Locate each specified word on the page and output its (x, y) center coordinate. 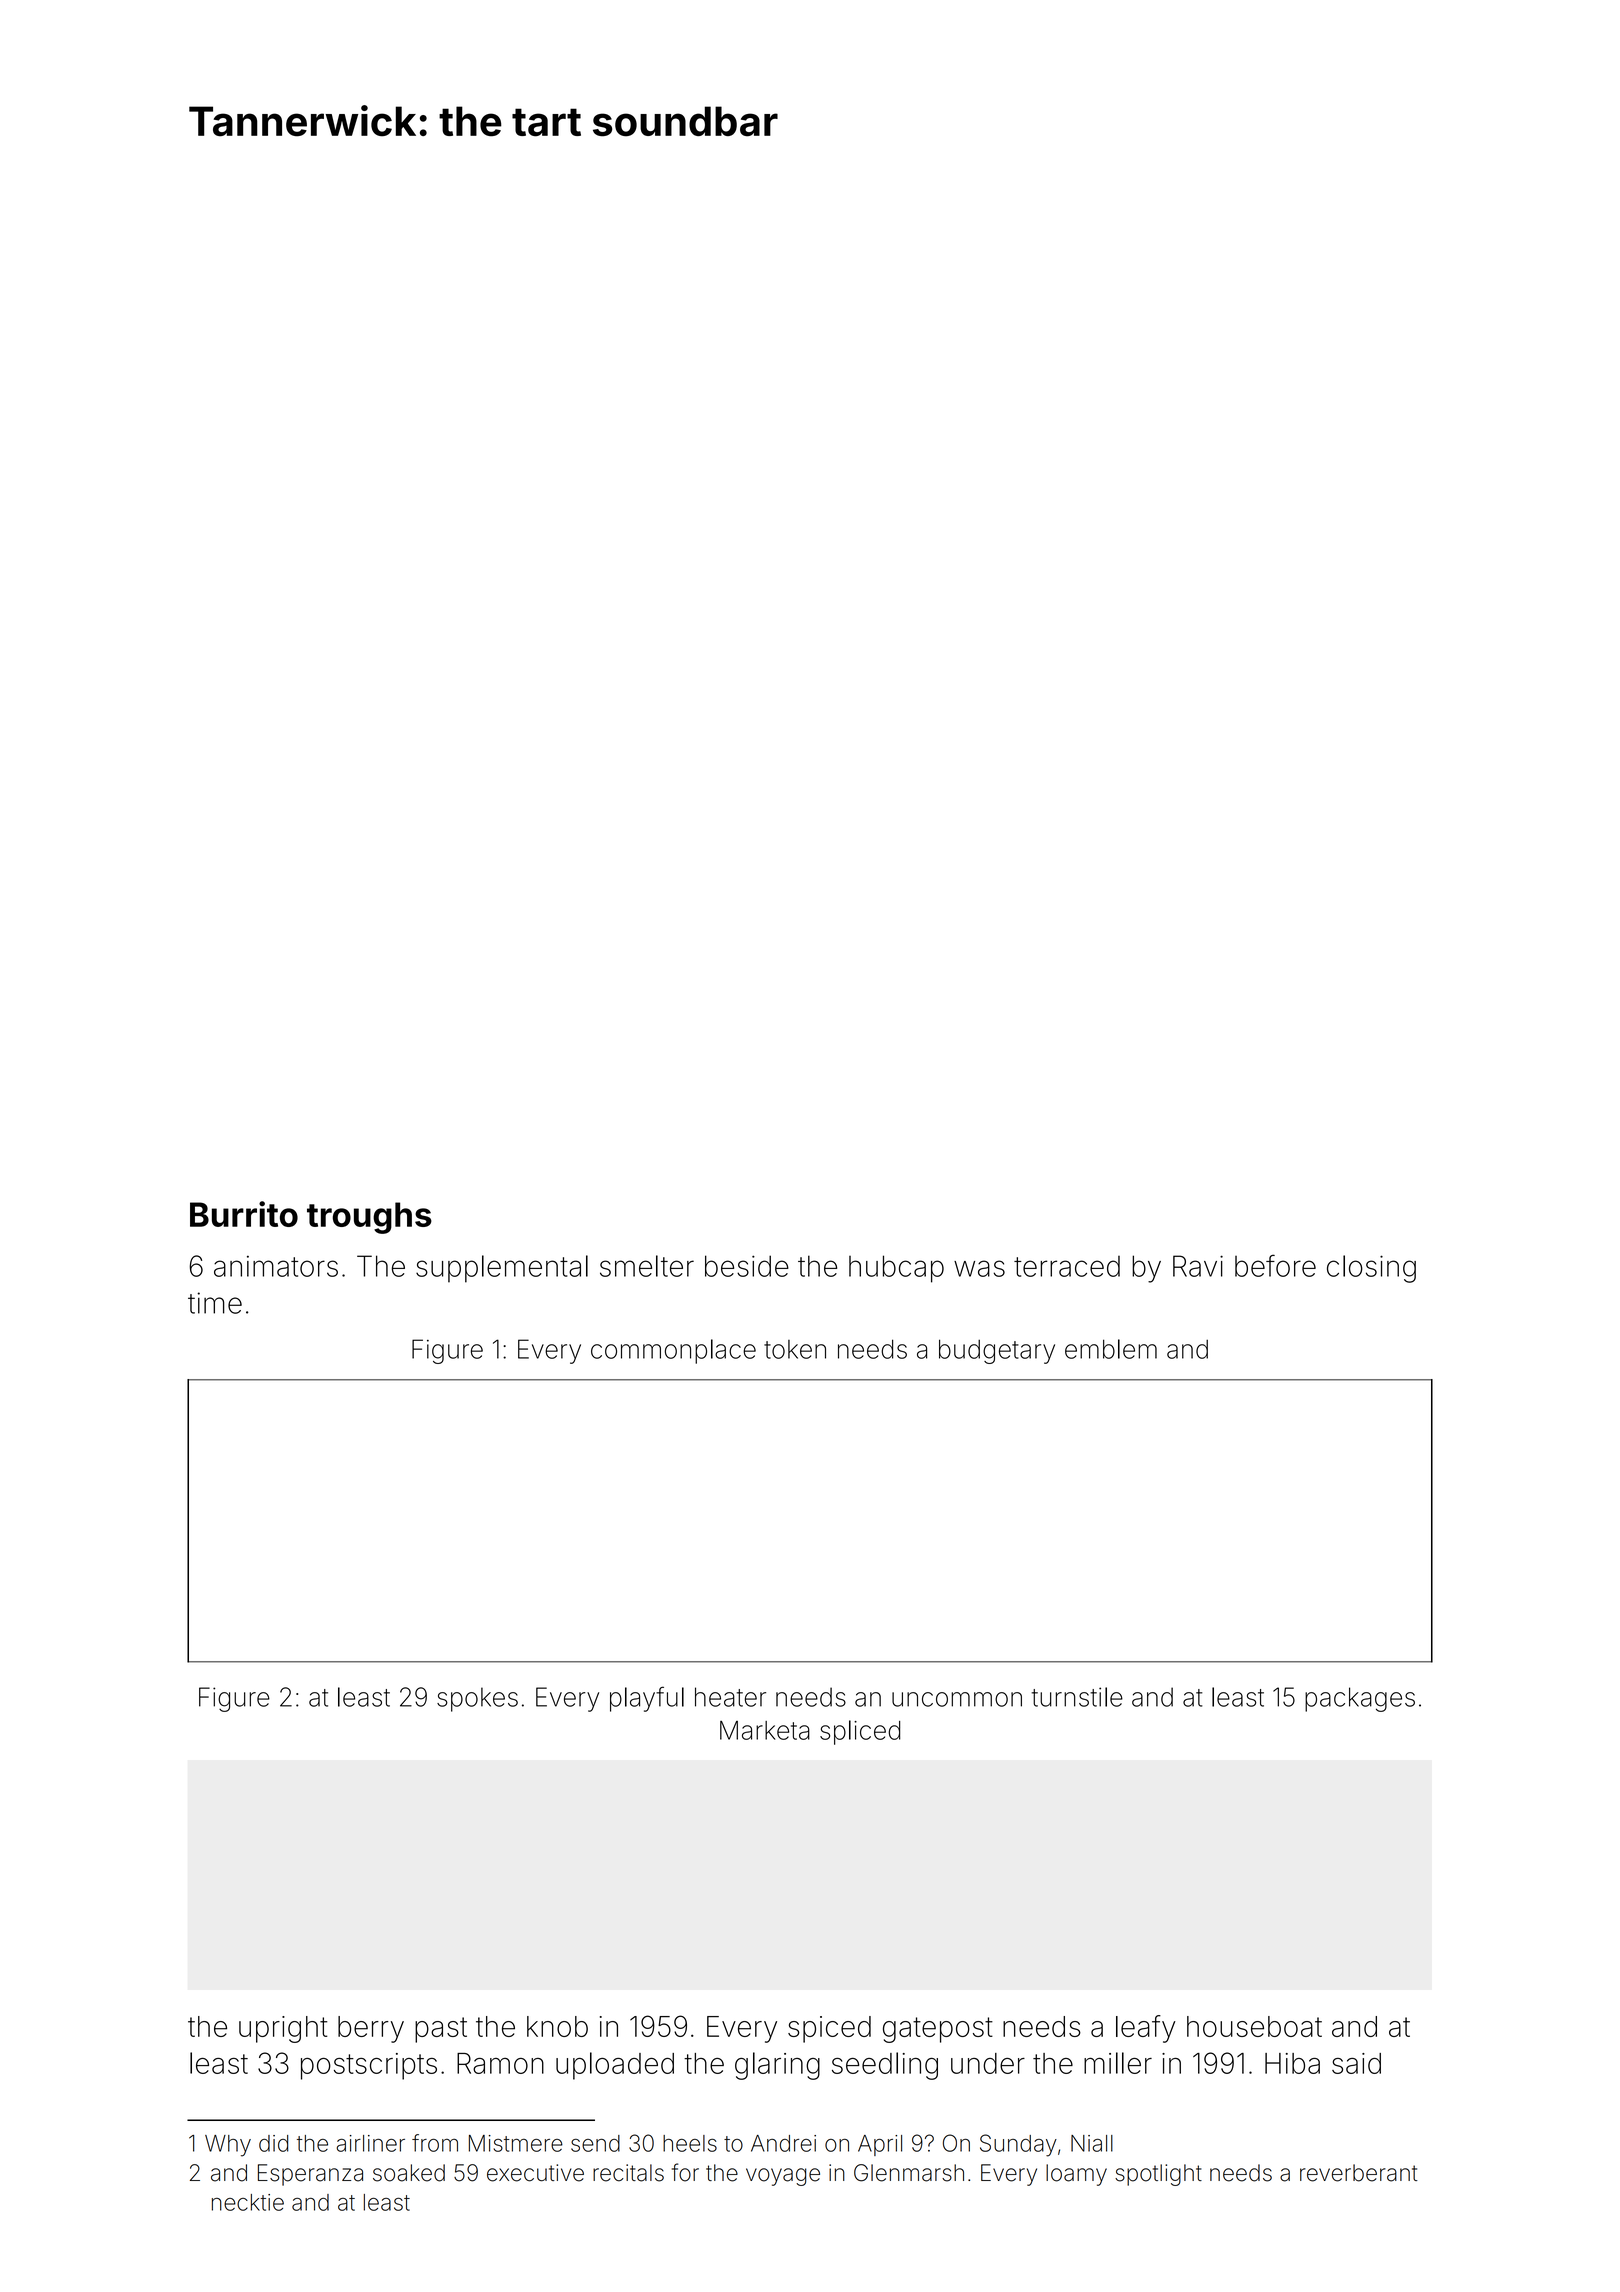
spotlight (1158, 2175)
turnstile (1077, 1697)
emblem (1111, 1349)
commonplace (673, 1351)
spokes (477, 1699)
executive (535, 2173)
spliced (860, 1732)
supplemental (502, 1269)
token (795, 1349)
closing (1371, 1269)
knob (557, 2026)
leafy (1146, 2029)
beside (747, 1266)
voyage (783, 2177)
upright (283, 2029)
